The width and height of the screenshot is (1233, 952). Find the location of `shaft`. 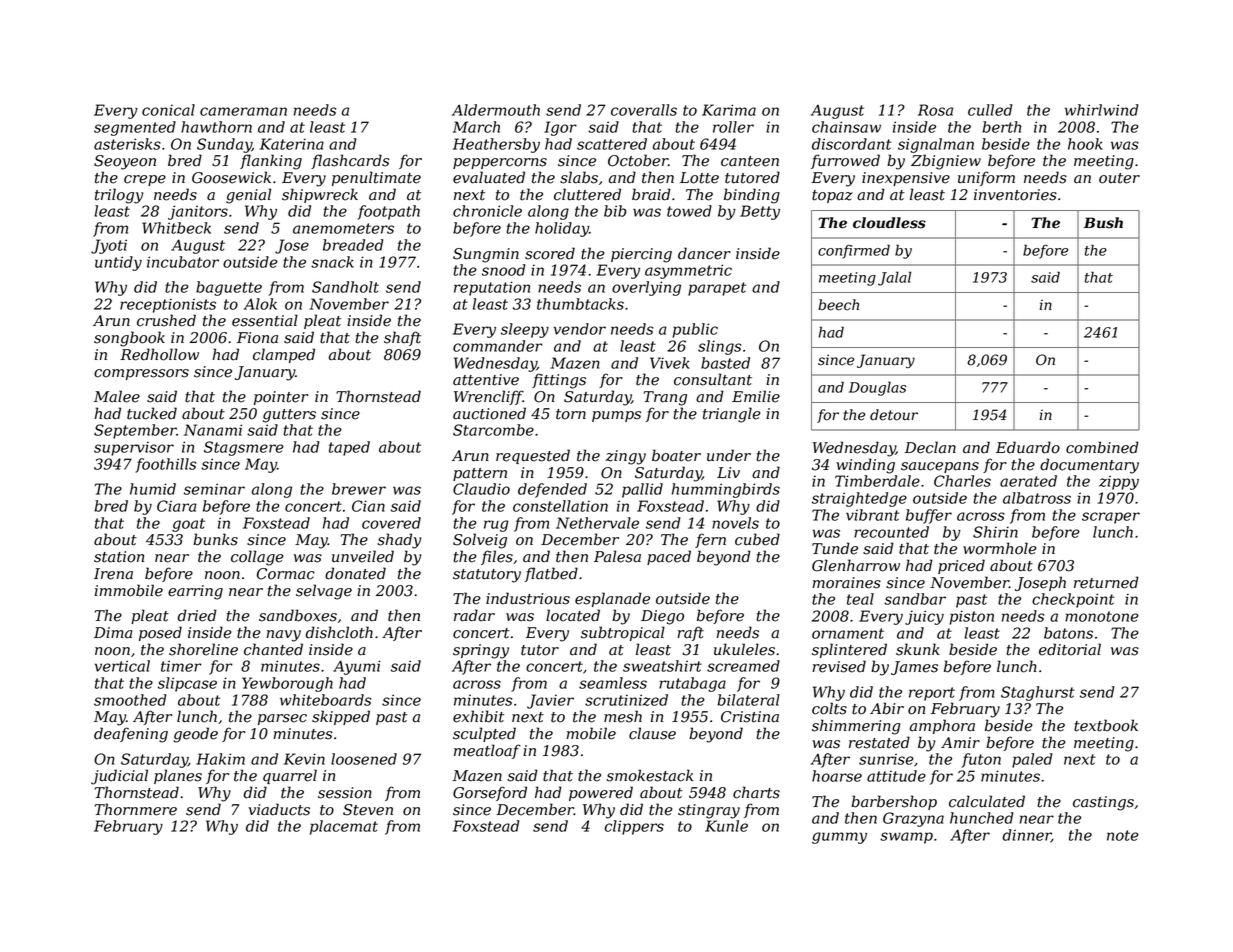

shaft is located at coordinates (402, 338).
